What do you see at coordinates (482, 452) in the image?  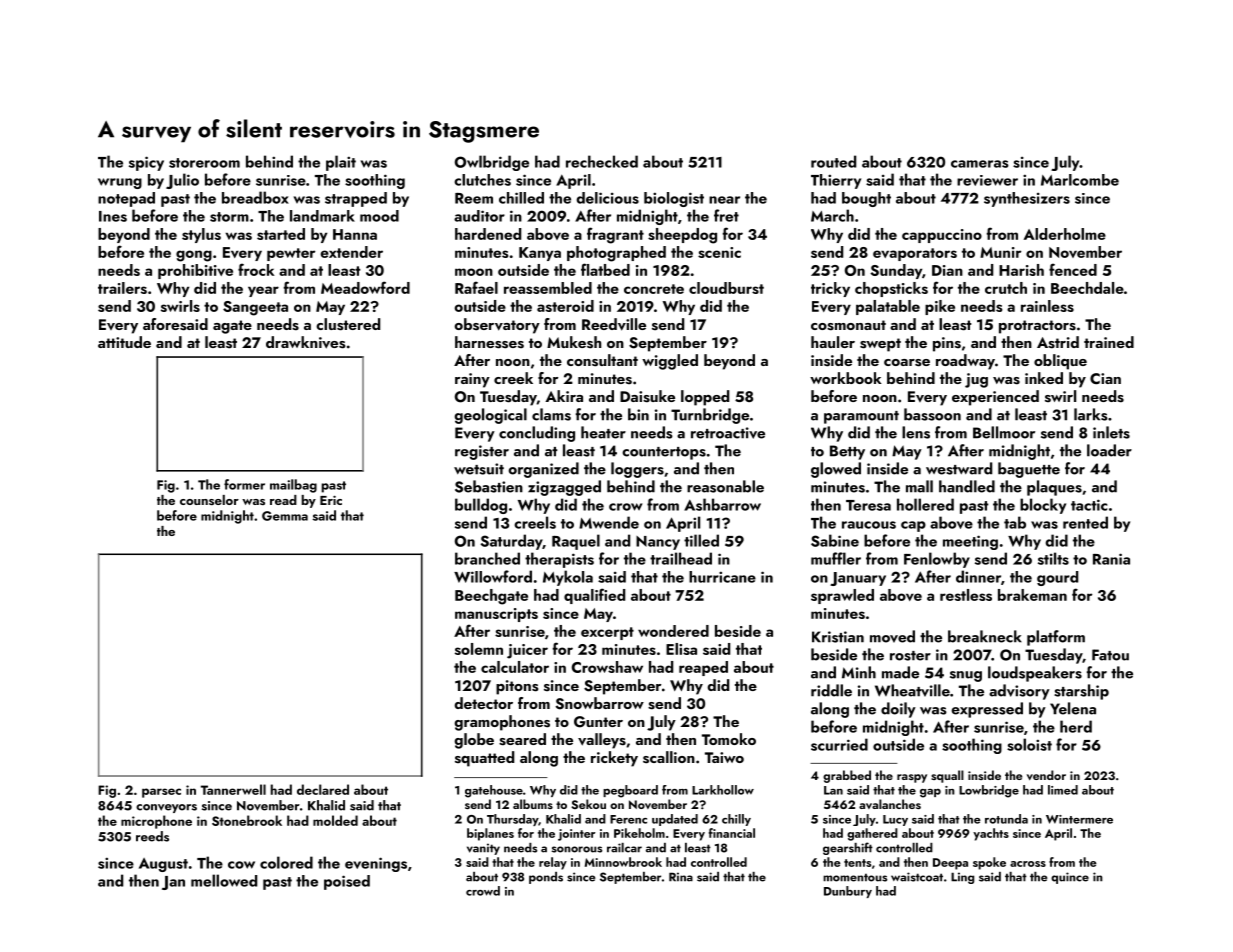 I see `register` at bounding box center [482, 452].
